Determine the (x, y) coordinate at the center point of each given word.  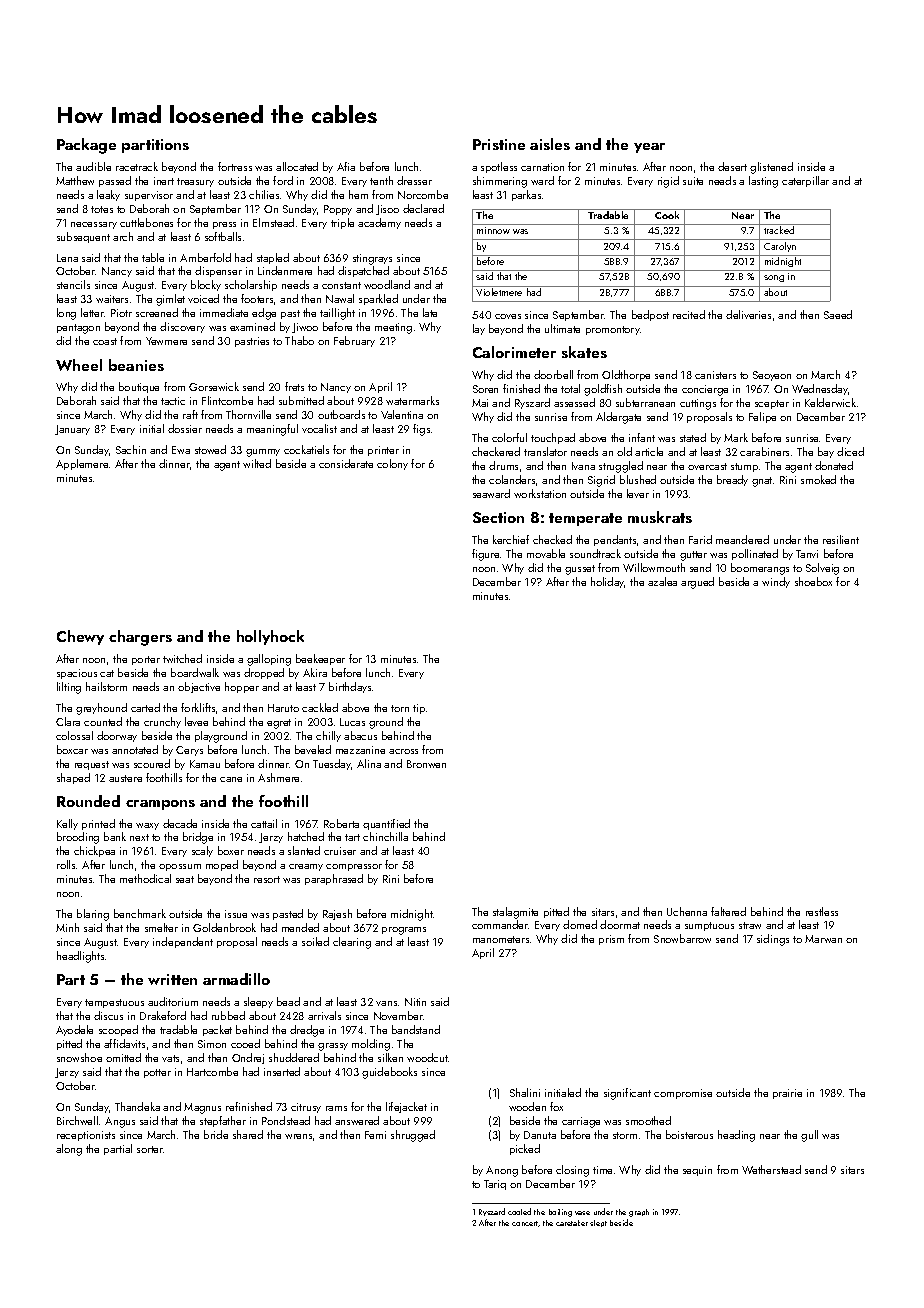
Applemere (82, 464)
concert (525, 1224)
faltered (728, 911)
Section (498, 517)
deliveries (748, 314)
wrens (298, 1136)
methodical (145, 878)
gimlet (170, 300)
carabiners (764, 451)
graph (639, 1213)
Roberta (341, 823)
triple (342, 223)
